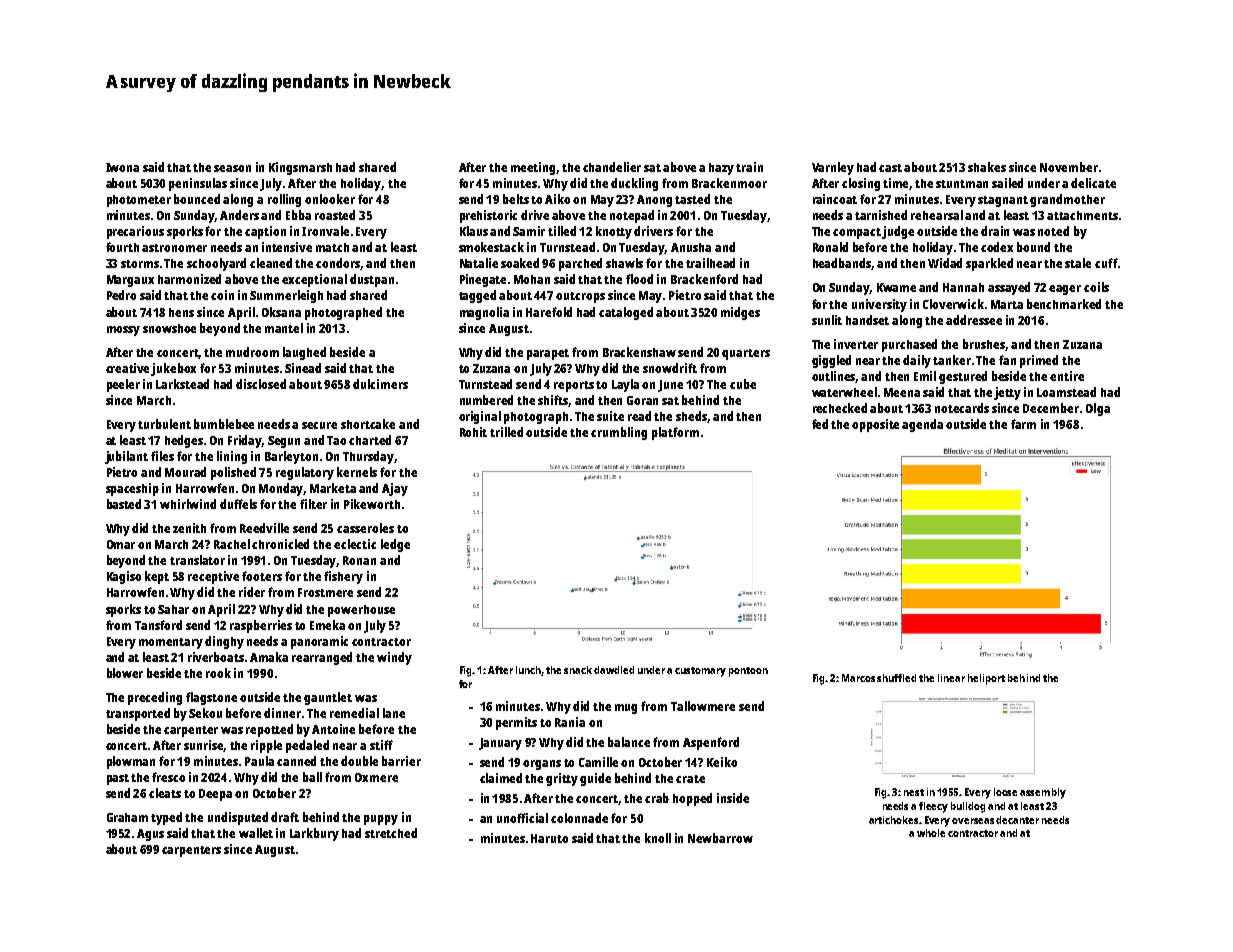  Describe the element at coordinates (395, 545) in the screenshot. I see `ledge` at that location.
